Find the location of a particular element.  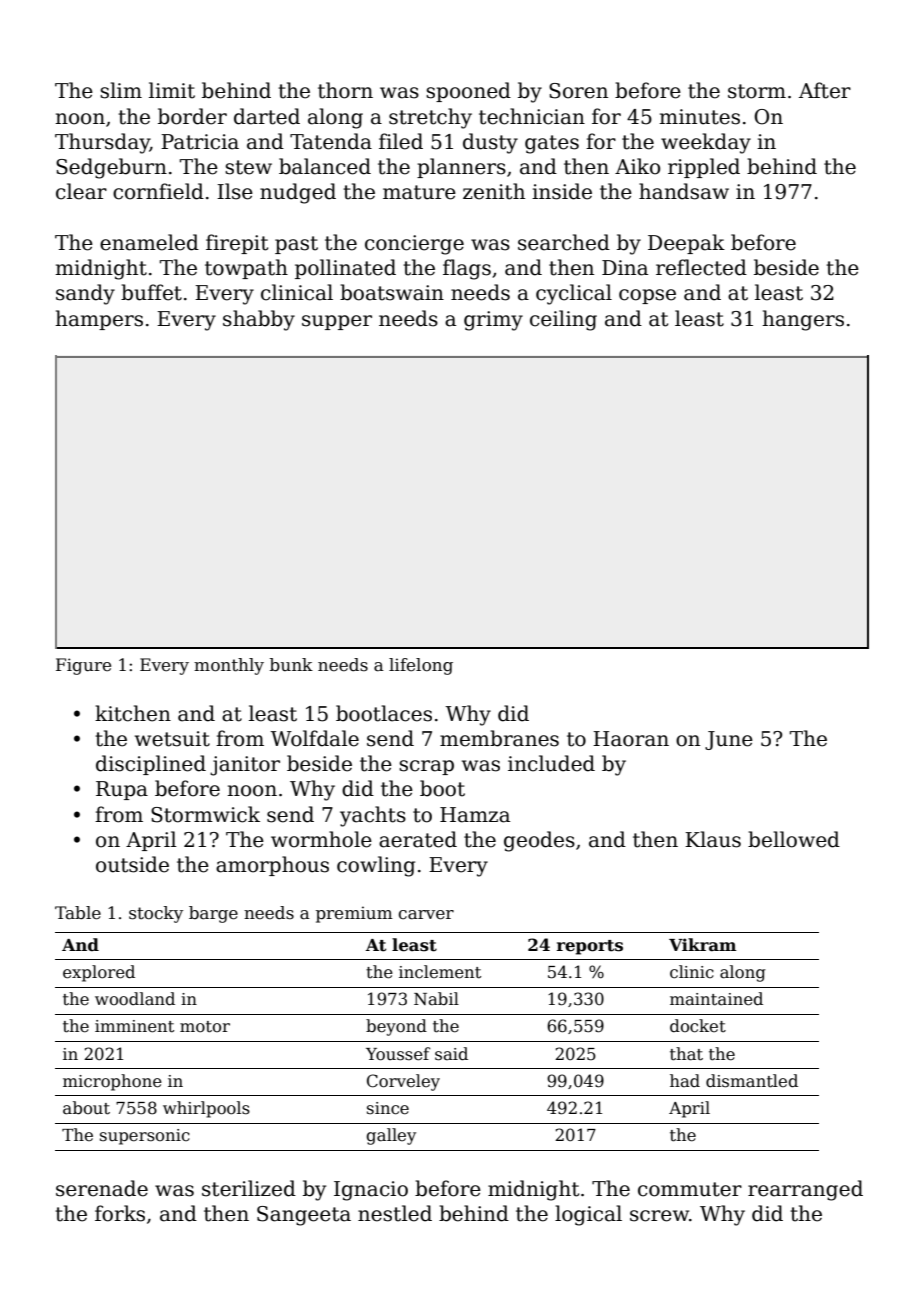

grimy is located at coordinates (493, 321).
